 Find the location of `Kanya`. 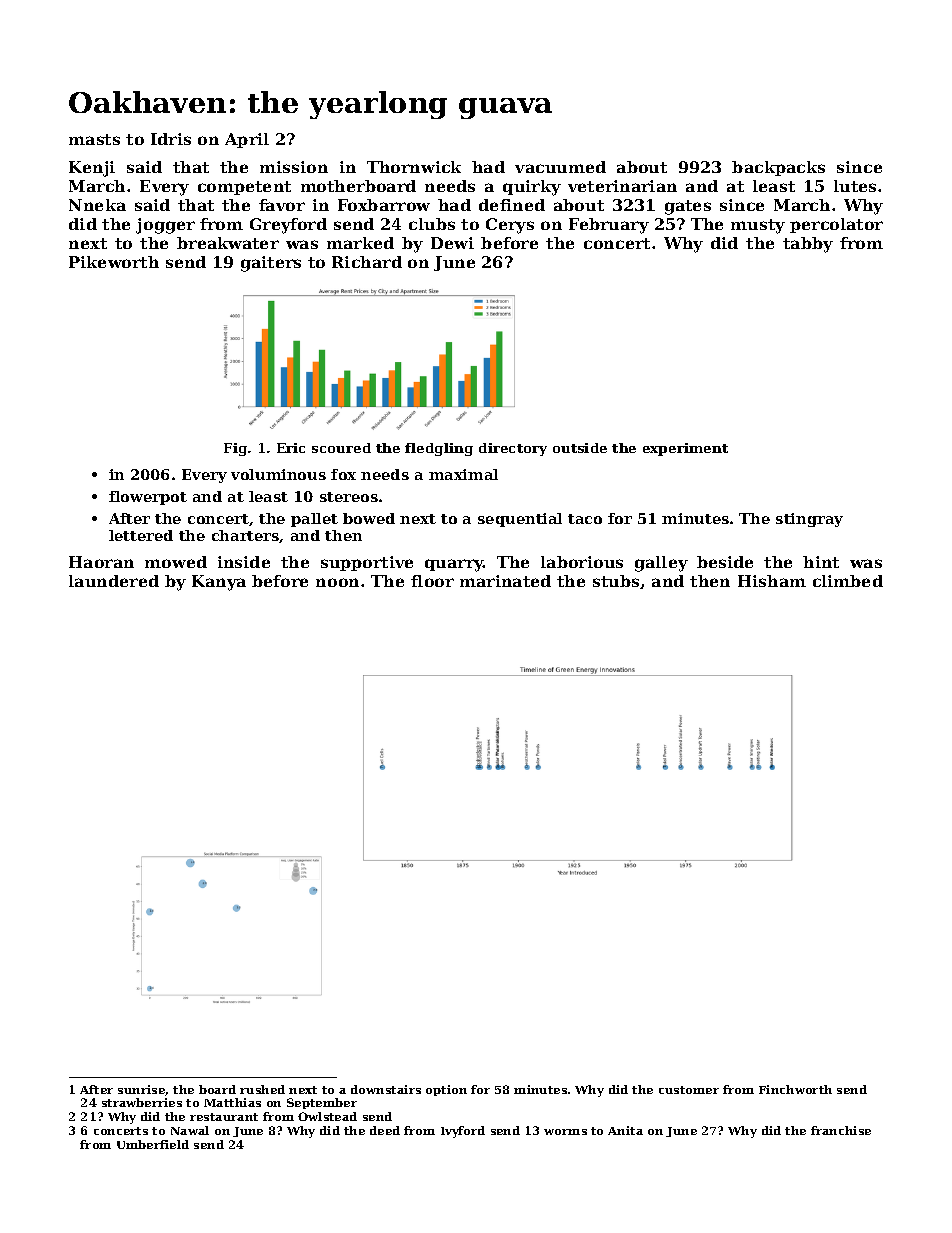

Kanya is located at coordinates (219, 583).
